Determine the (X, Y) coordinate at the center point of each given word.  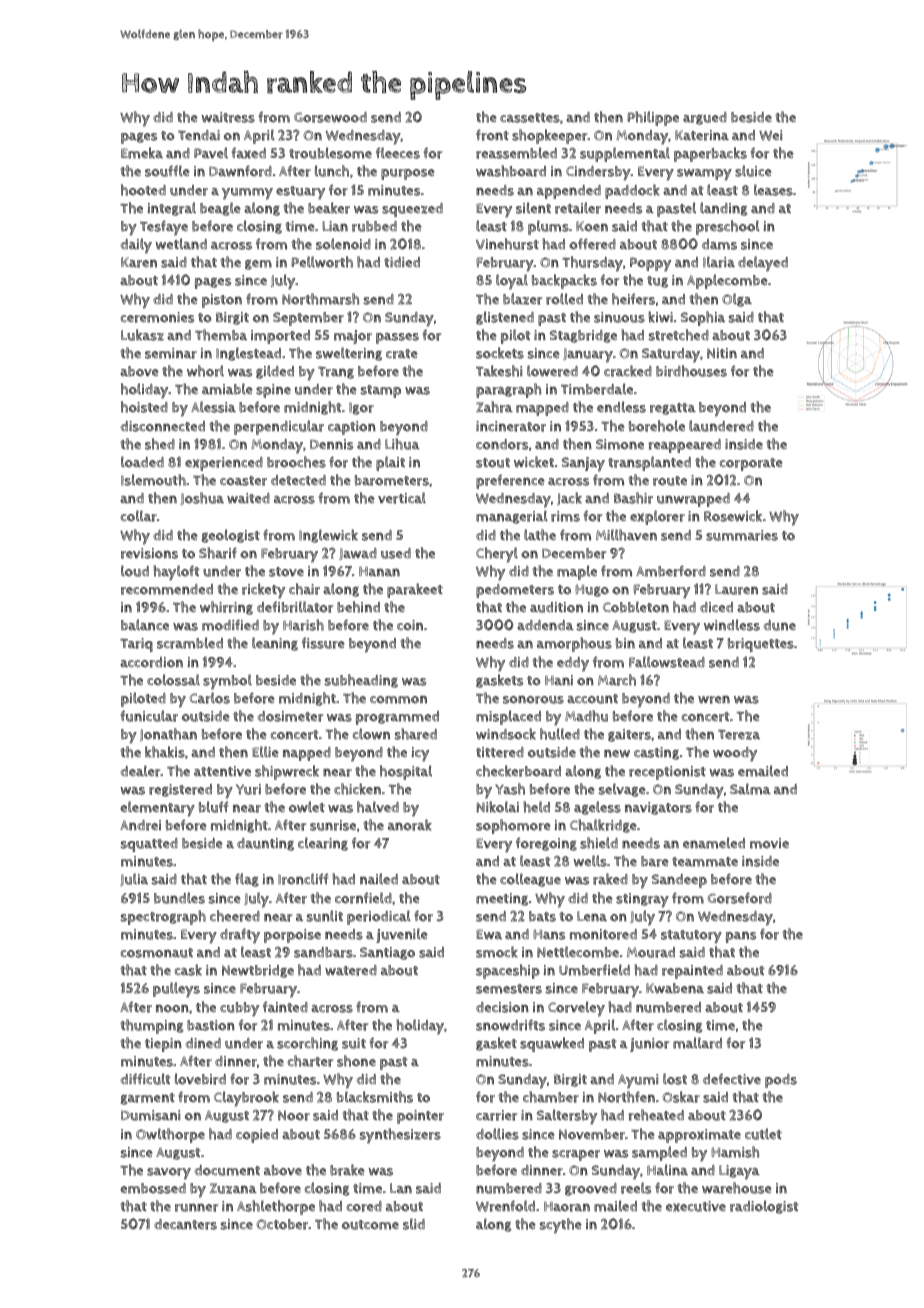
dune (779, 625)
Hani (559, 680)
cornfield (363, 898)
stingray (642, 900)
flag (247, 880)
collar (139, 516)
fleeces (398, 153)
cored (364, 1206)
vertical (402, 498)
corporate (751, 464)
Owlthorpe (170, 1135)
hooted (143, 190)
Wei (771, 135)
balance (145, 625)
